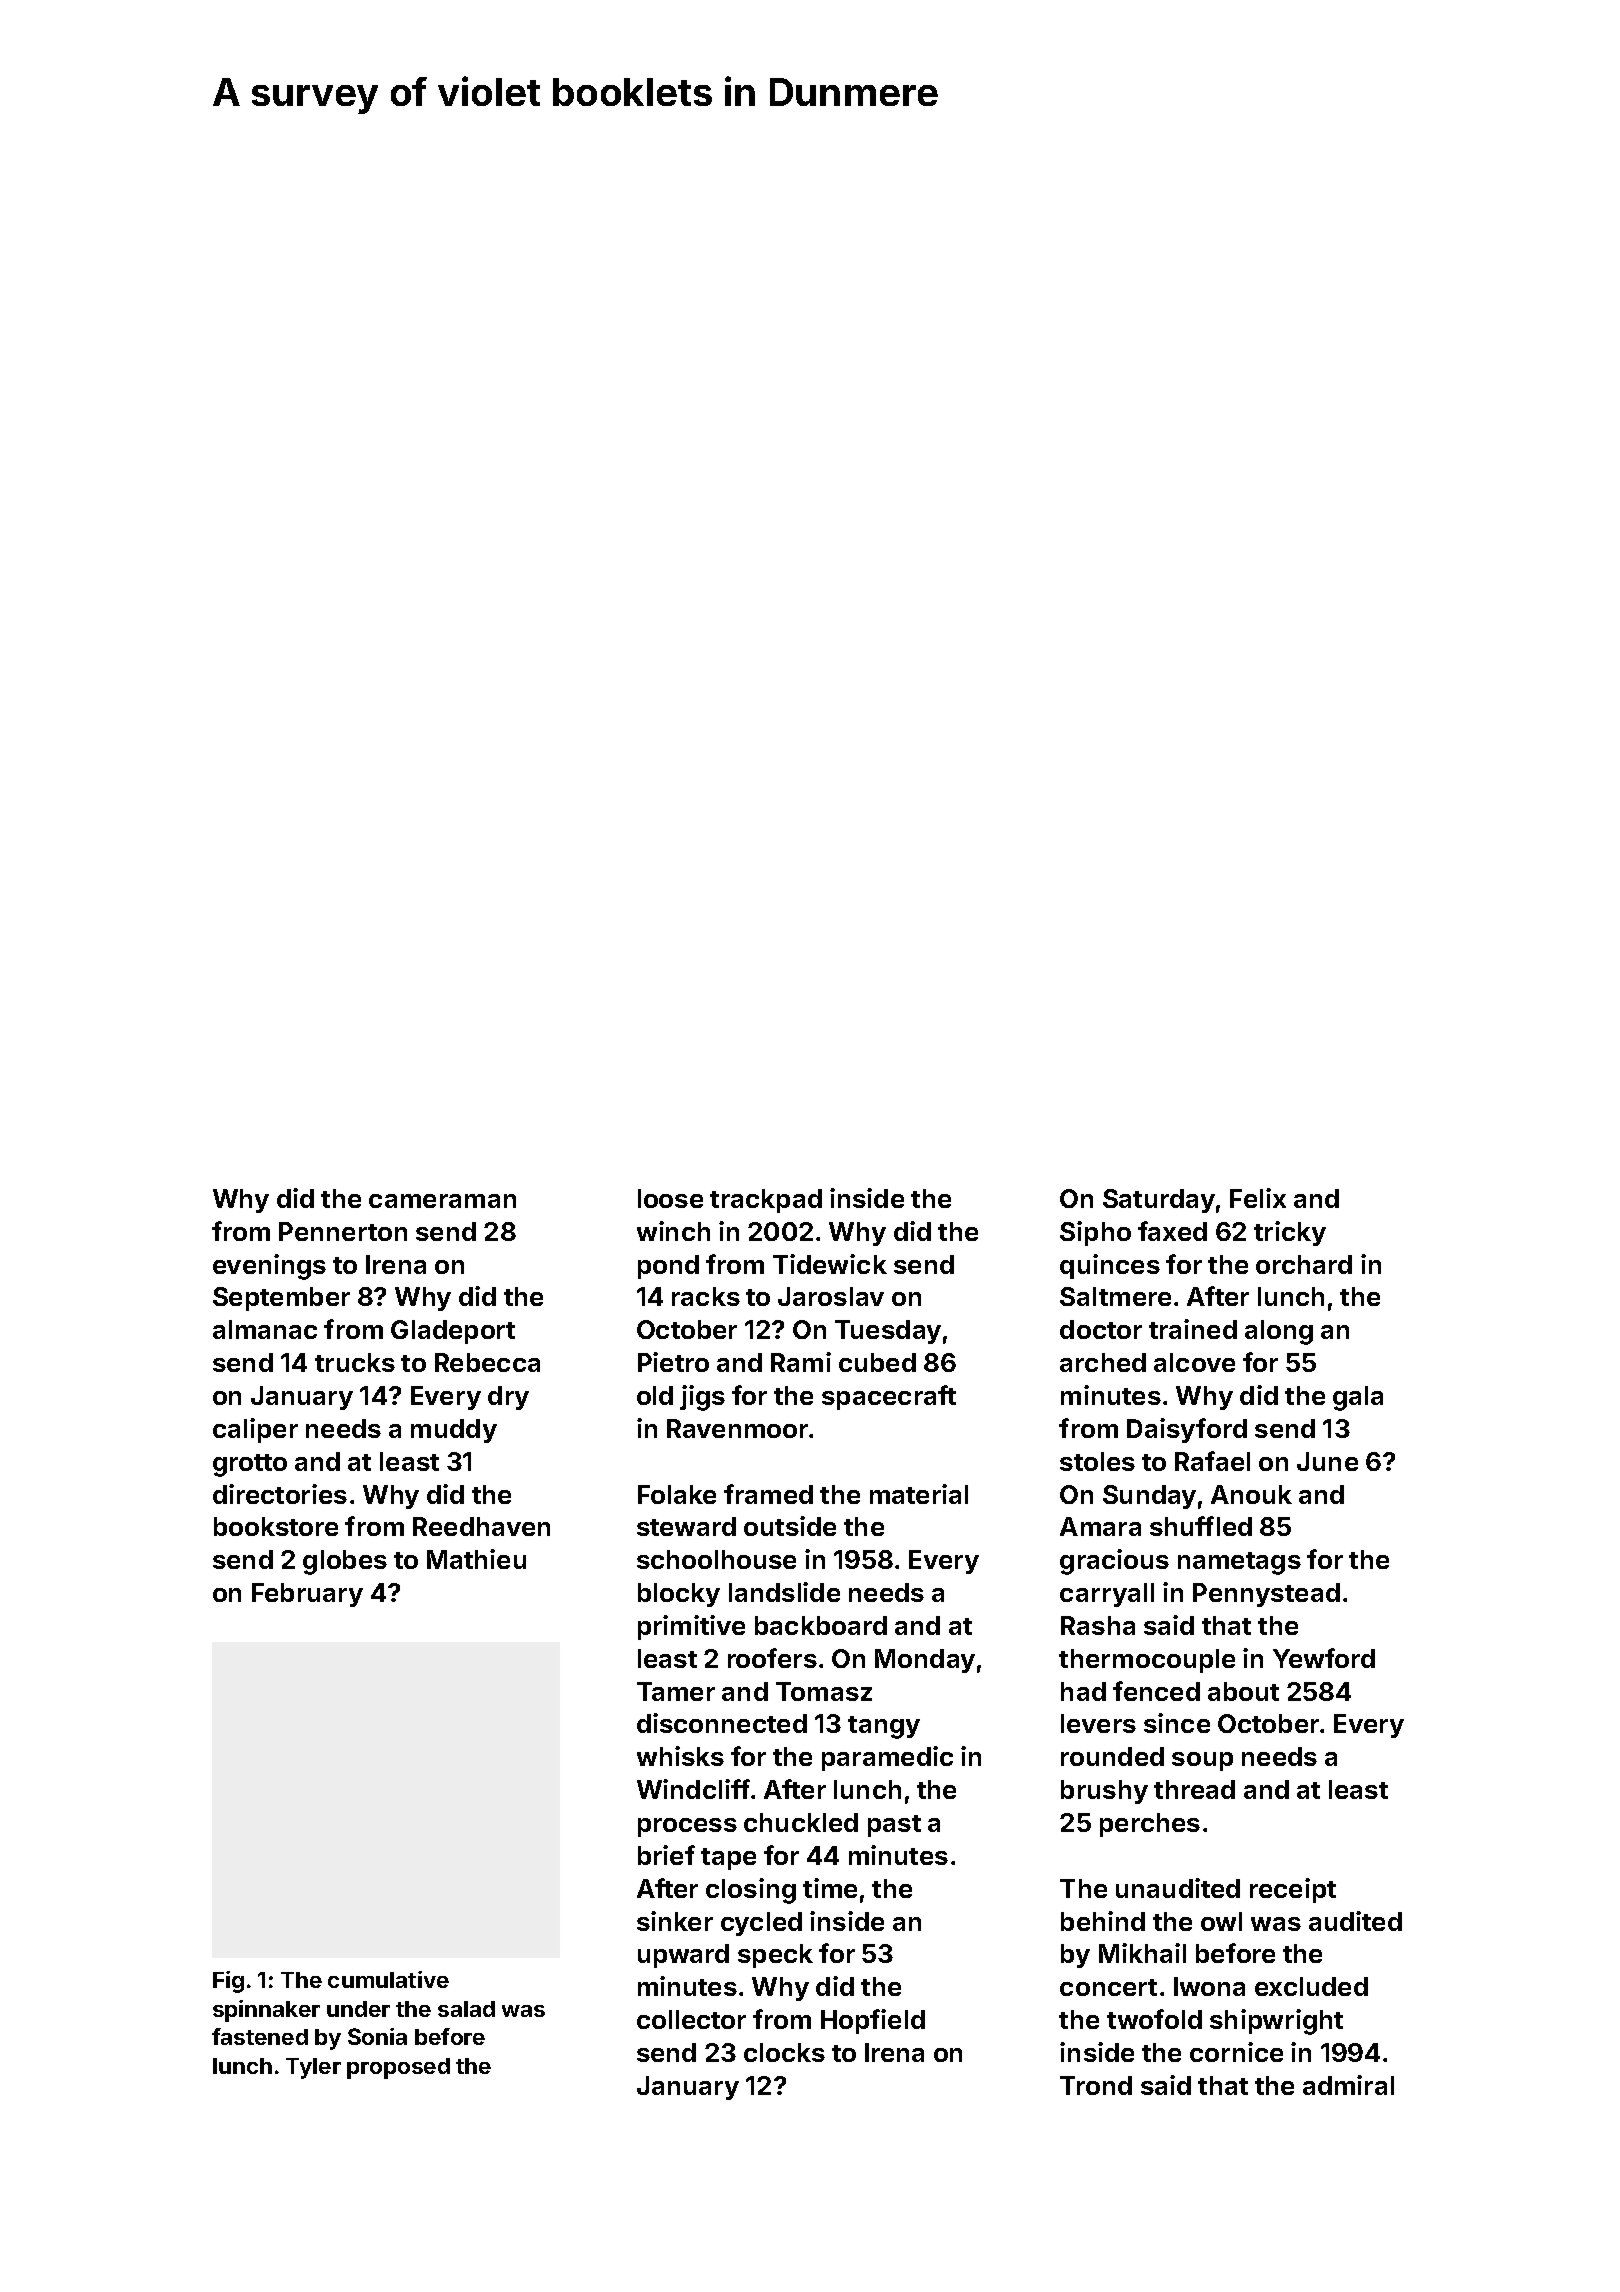 The width and height of the image is (1620, 2292). I want to click on cumulative, so click(388, 1979).
